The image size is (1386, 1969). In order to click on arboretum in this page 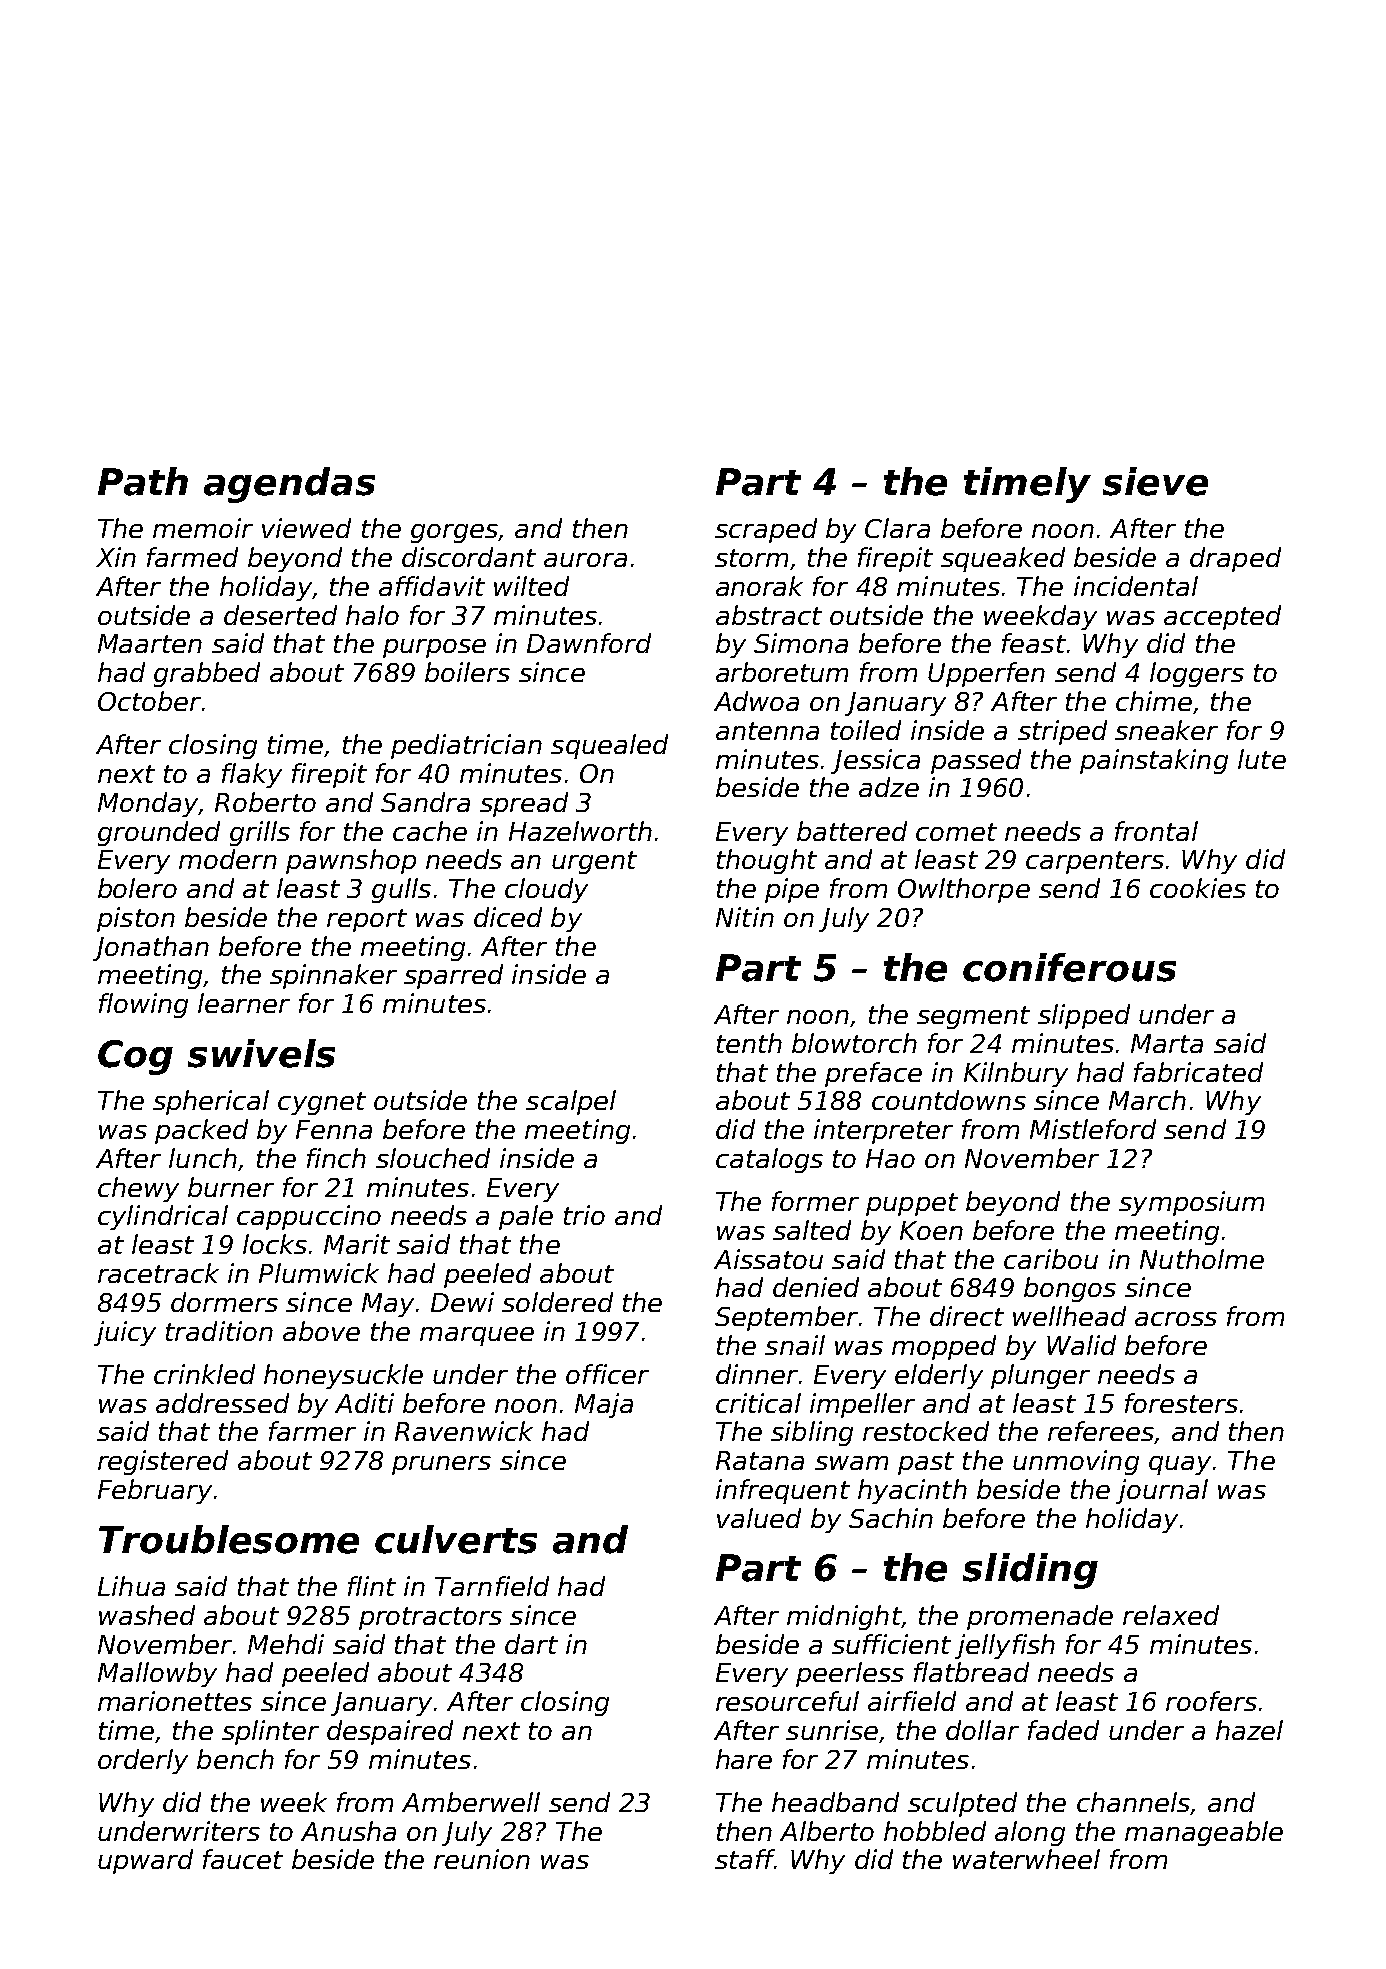, I will do `click(782, 672)`.
